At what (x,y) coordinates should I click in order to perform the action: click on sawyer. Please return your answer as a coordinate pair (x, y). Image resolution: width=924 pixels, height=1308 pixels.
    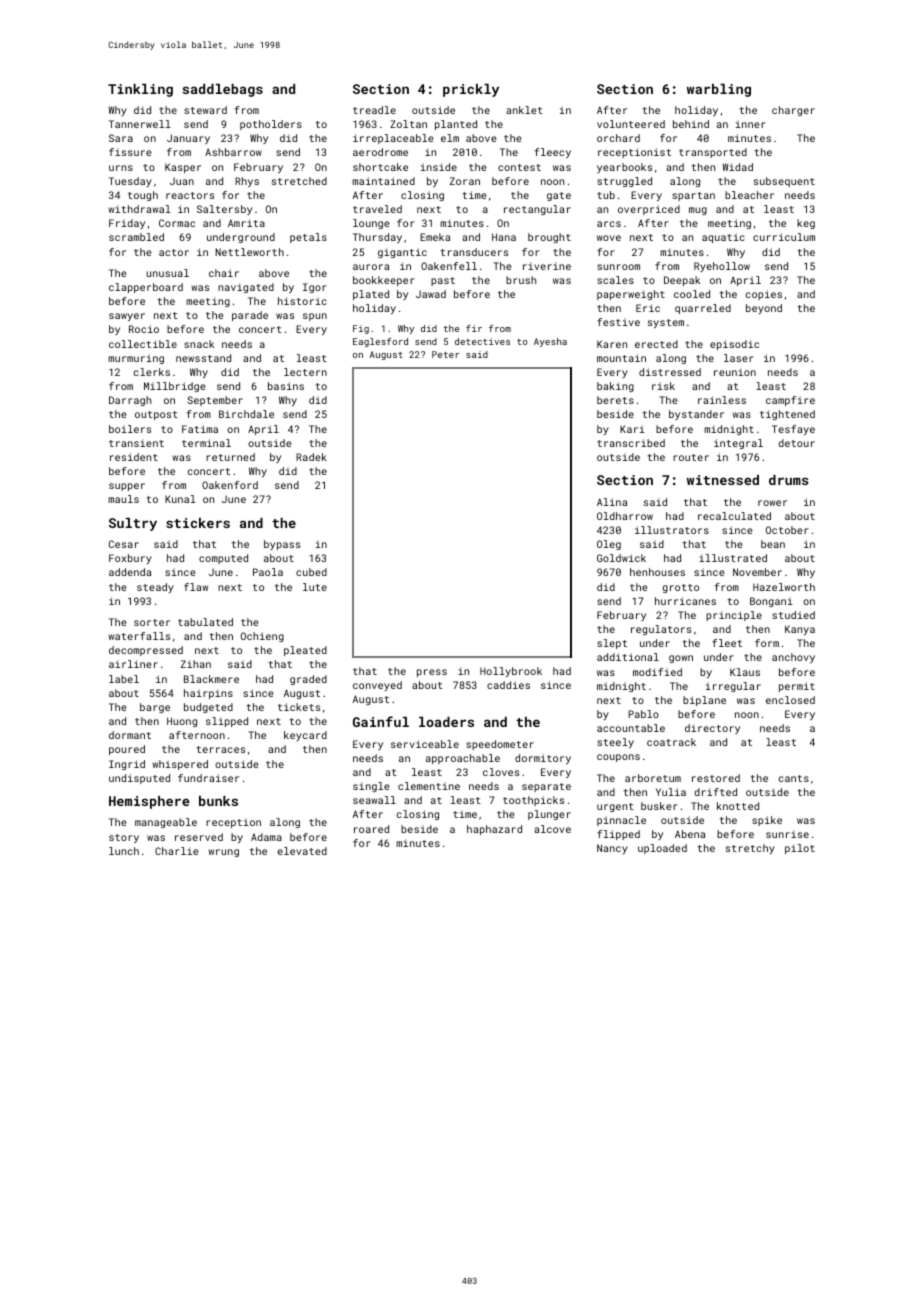
    Looking at the image, I should click on (127, 317).
